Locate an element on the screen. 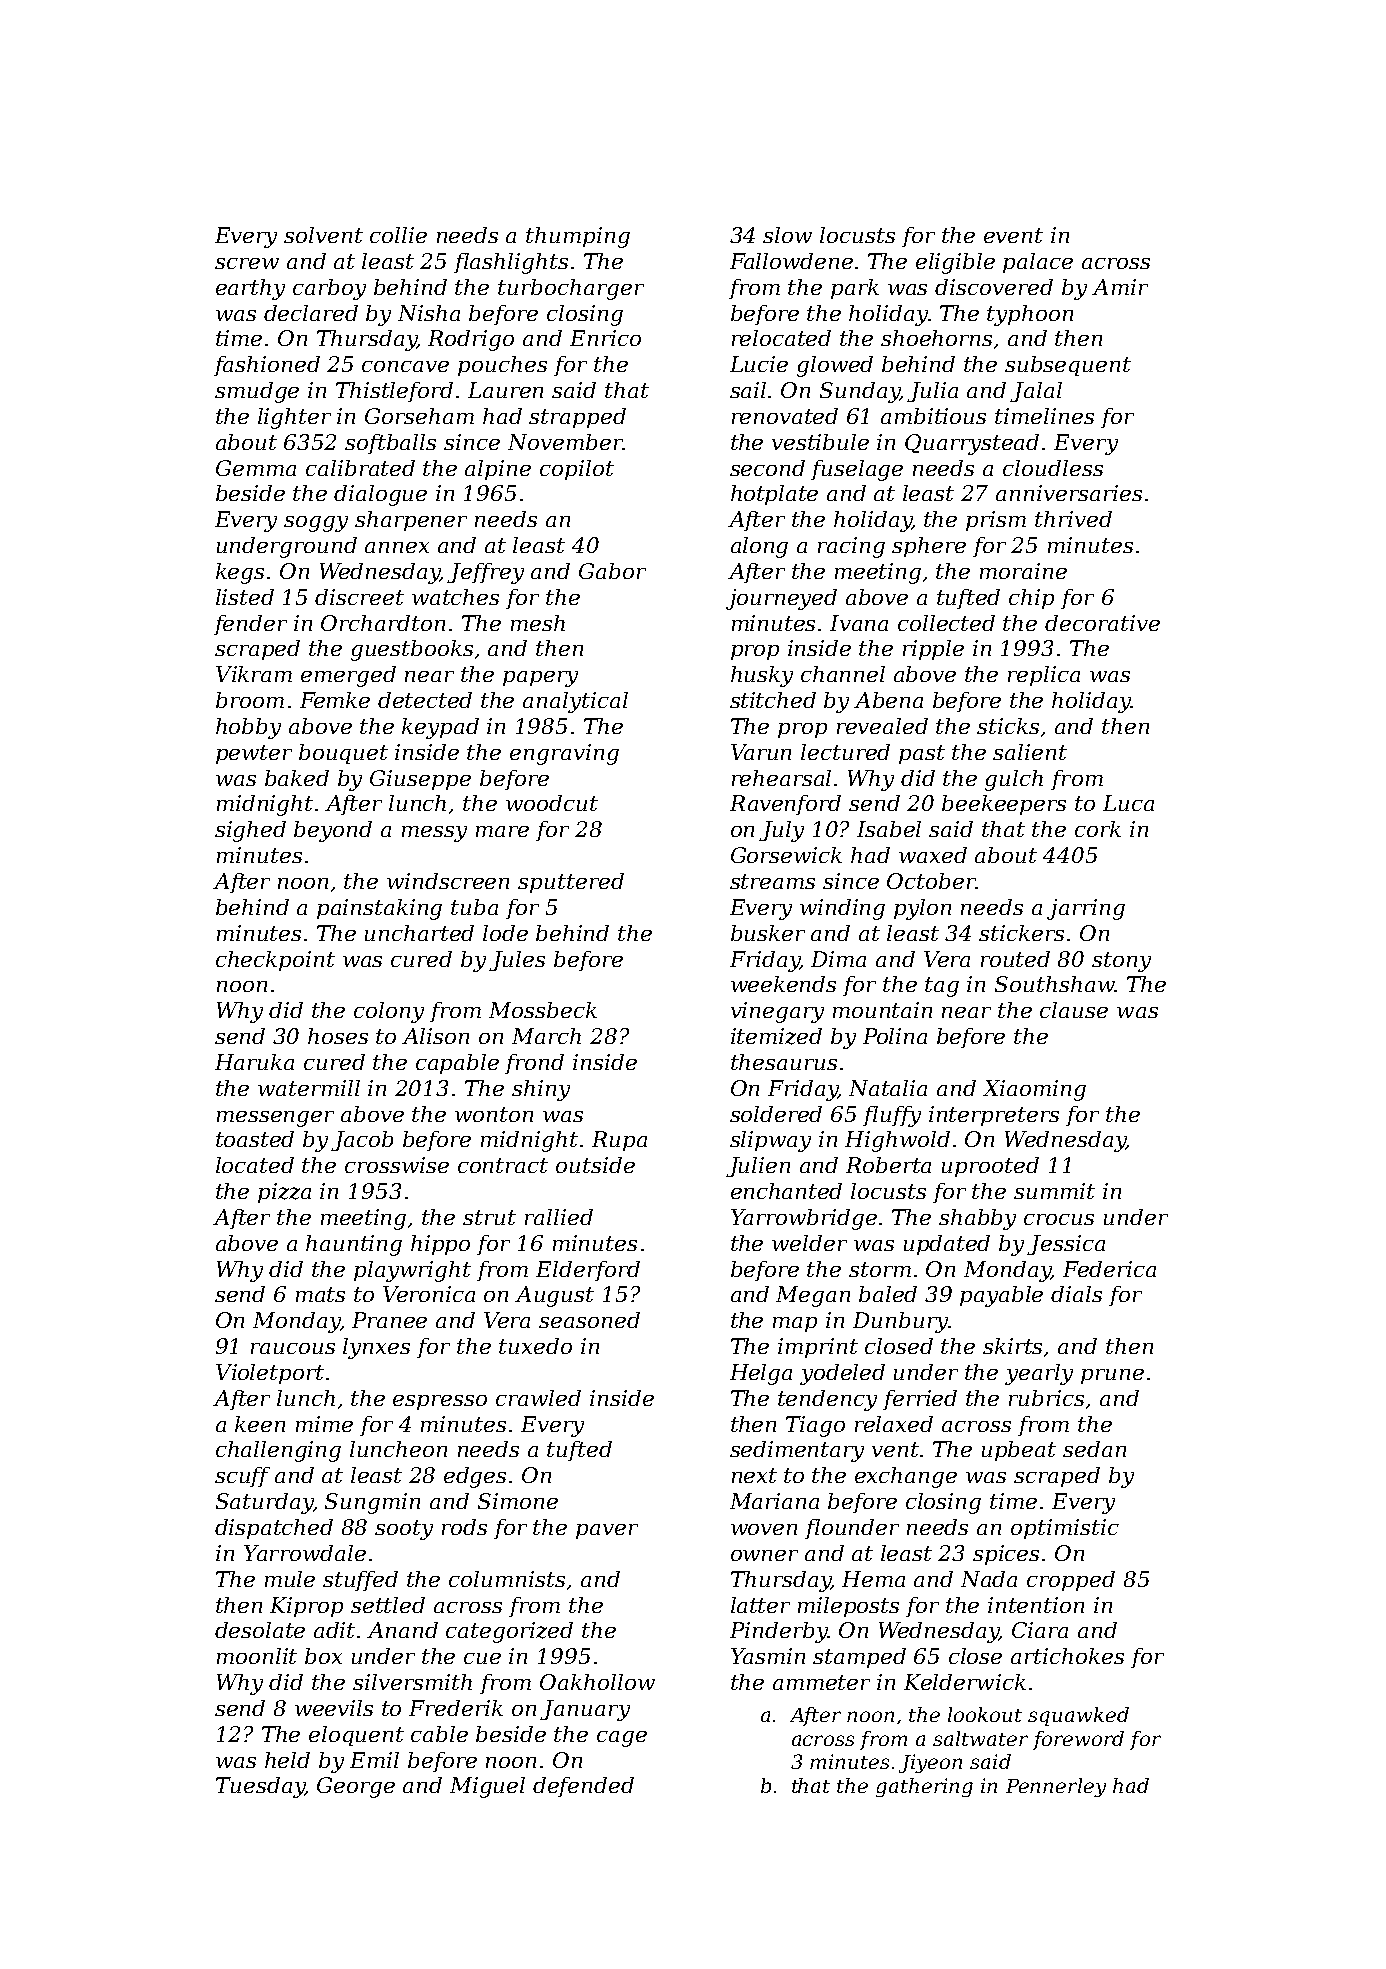  fashioned is located at coordinates (267, 366).
